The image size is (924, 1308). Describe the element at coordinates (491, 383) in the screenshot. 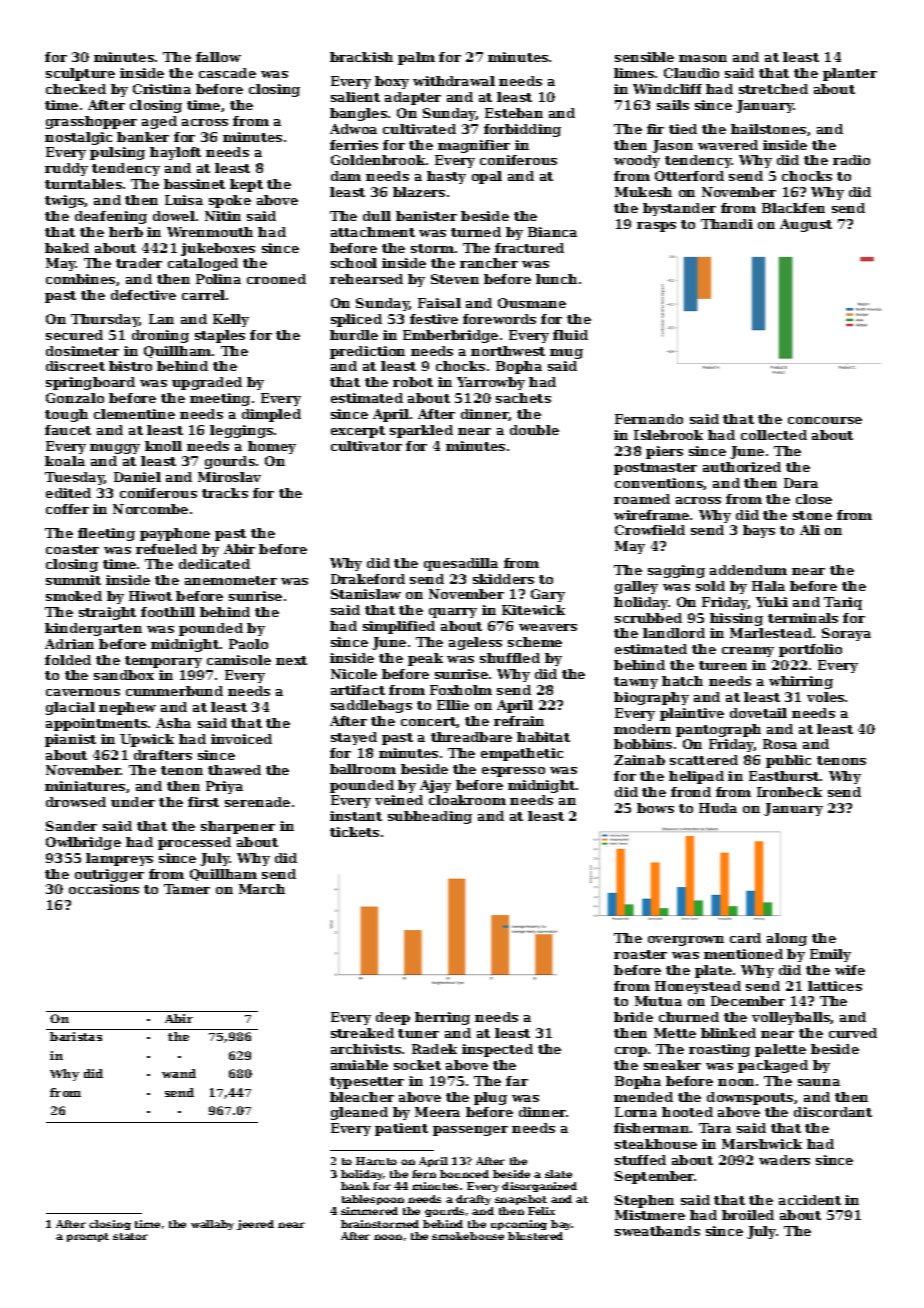

I see `Yarrowby` at that location.
